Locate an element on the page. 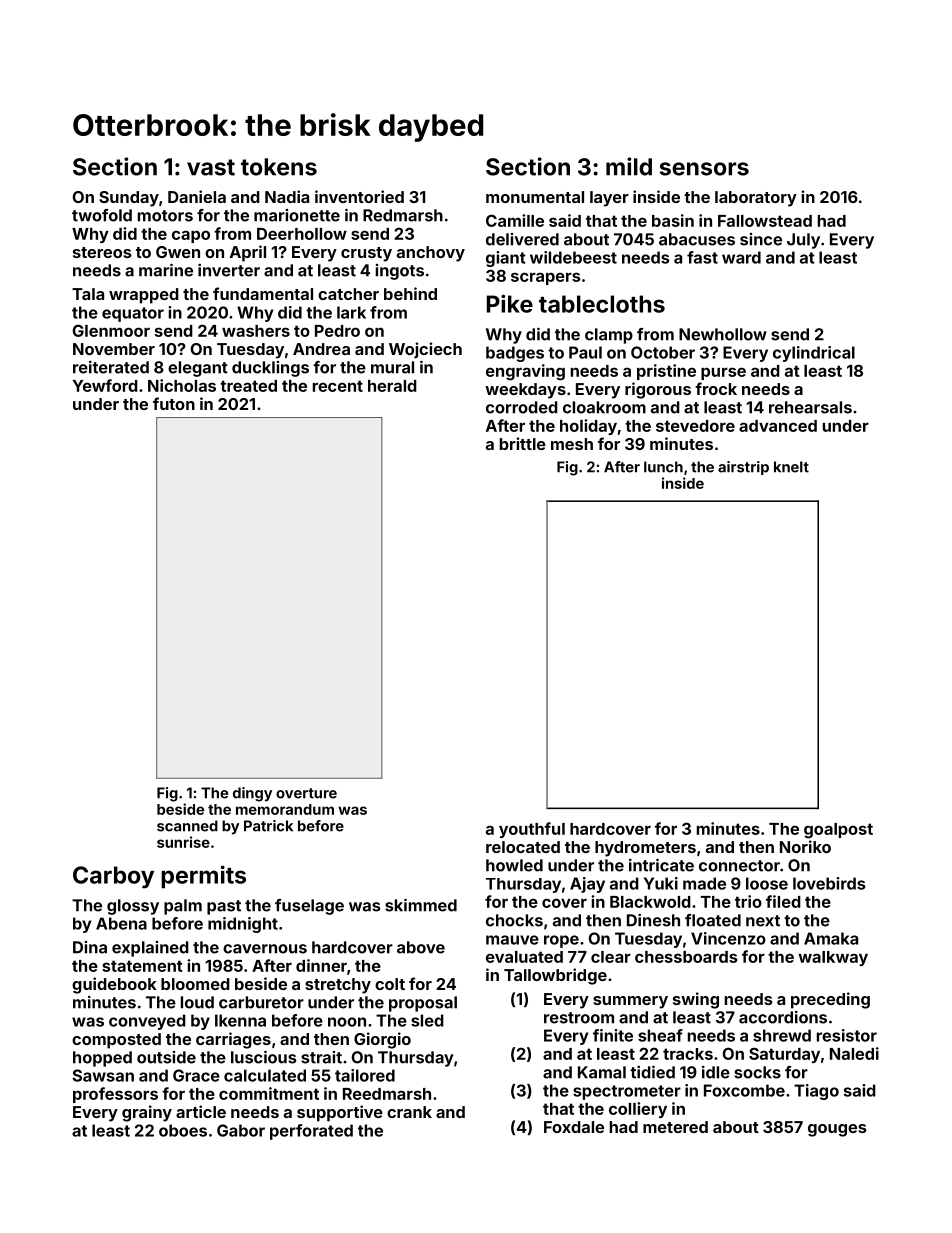 The height and width of the page is (1233, 952). treated is located at coordinates (248, 386).
